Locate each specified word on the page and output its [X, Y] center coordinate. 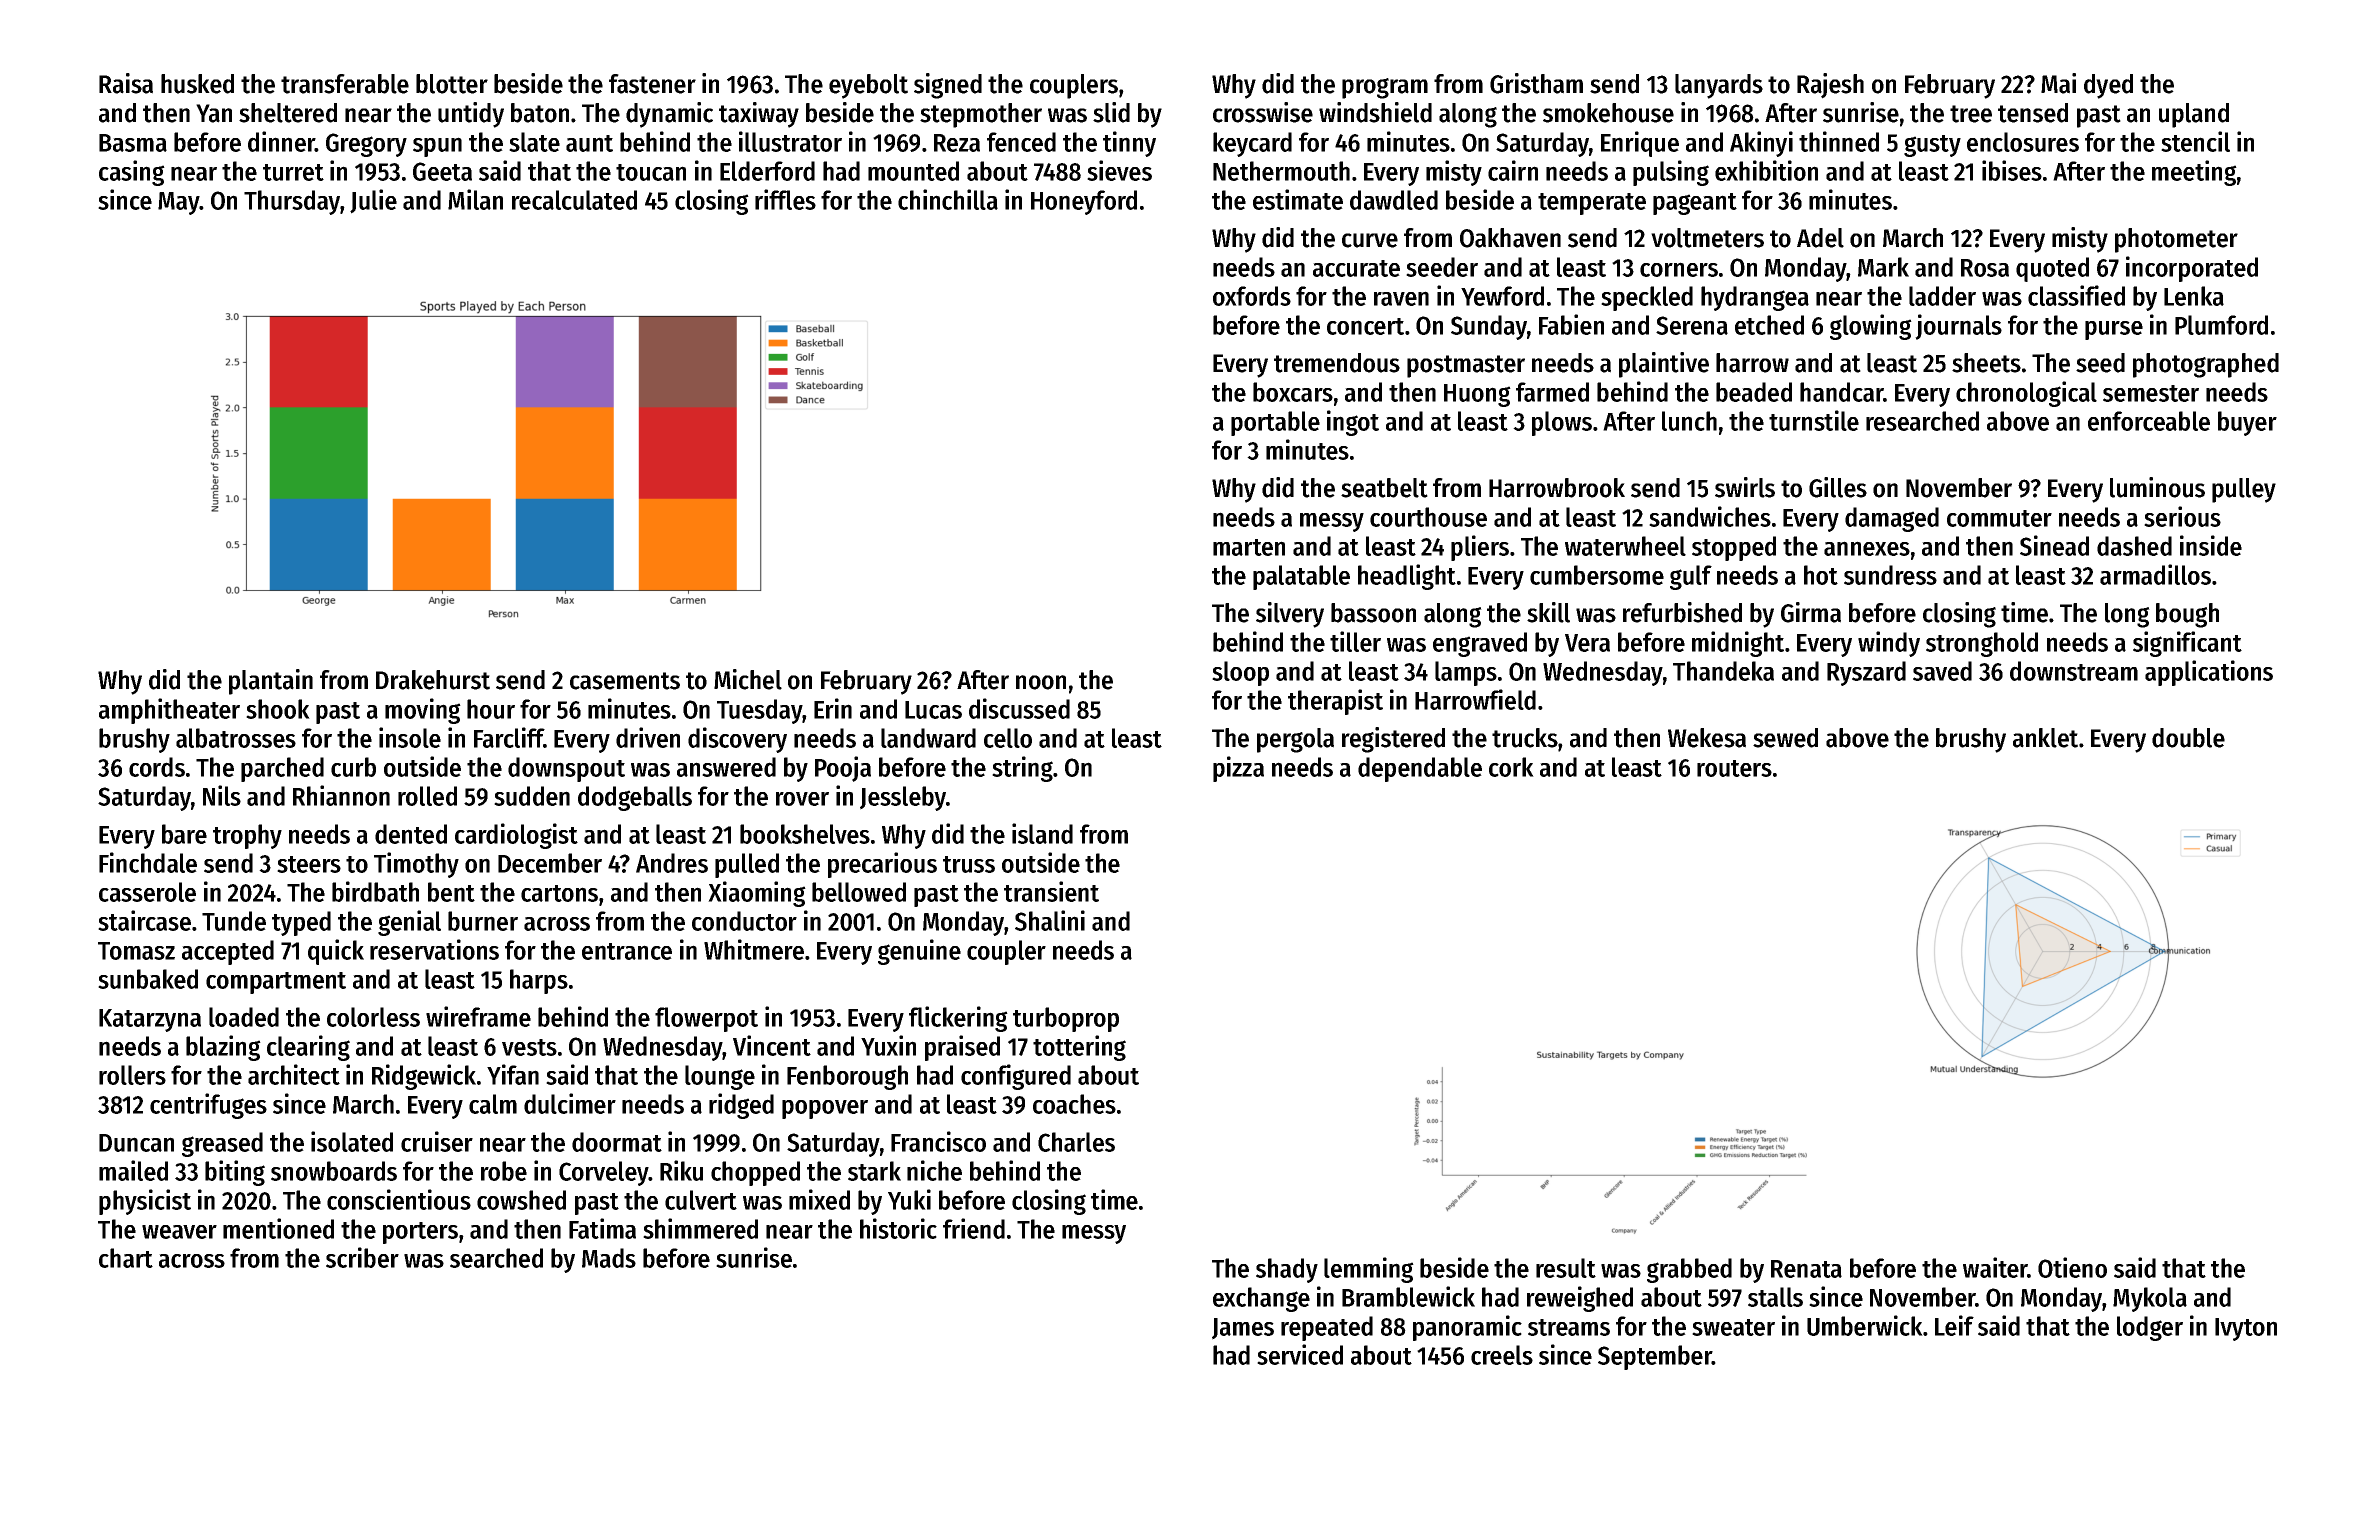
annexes [1867, 548]
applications [2209, 673]
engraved [1480, 644]
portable [1275, 423]
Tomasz [136, 951]
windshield [1375, 112]
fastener [652, 84]
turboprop [1066, 1019]
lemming [1369, 1270]
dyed [2108, 86]
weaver [179, 1232]
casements [625, 681]
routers [1734, 768]
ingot [1353, 423]
